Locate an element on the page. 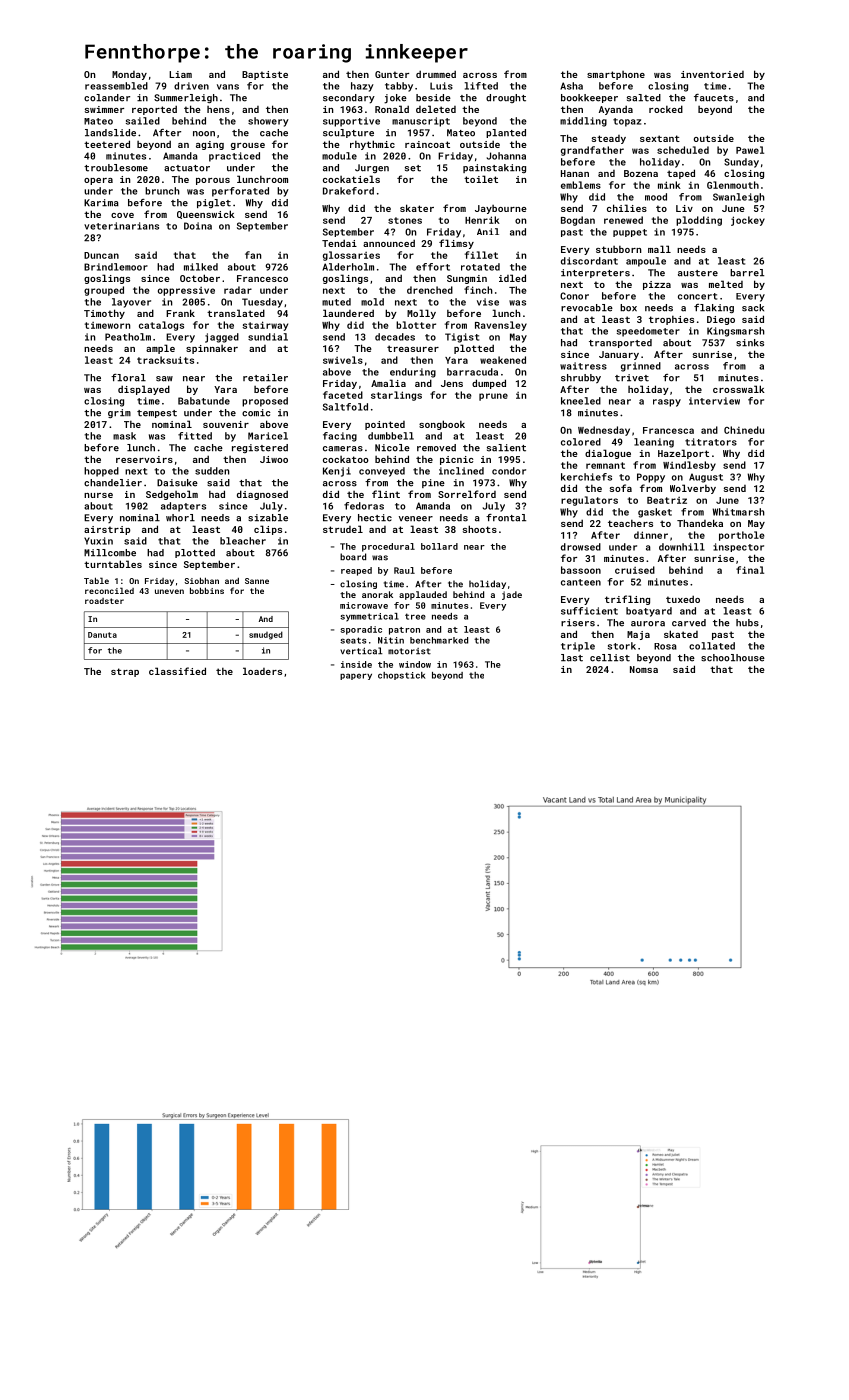  kneeled is located at coordinates (581, 401).
